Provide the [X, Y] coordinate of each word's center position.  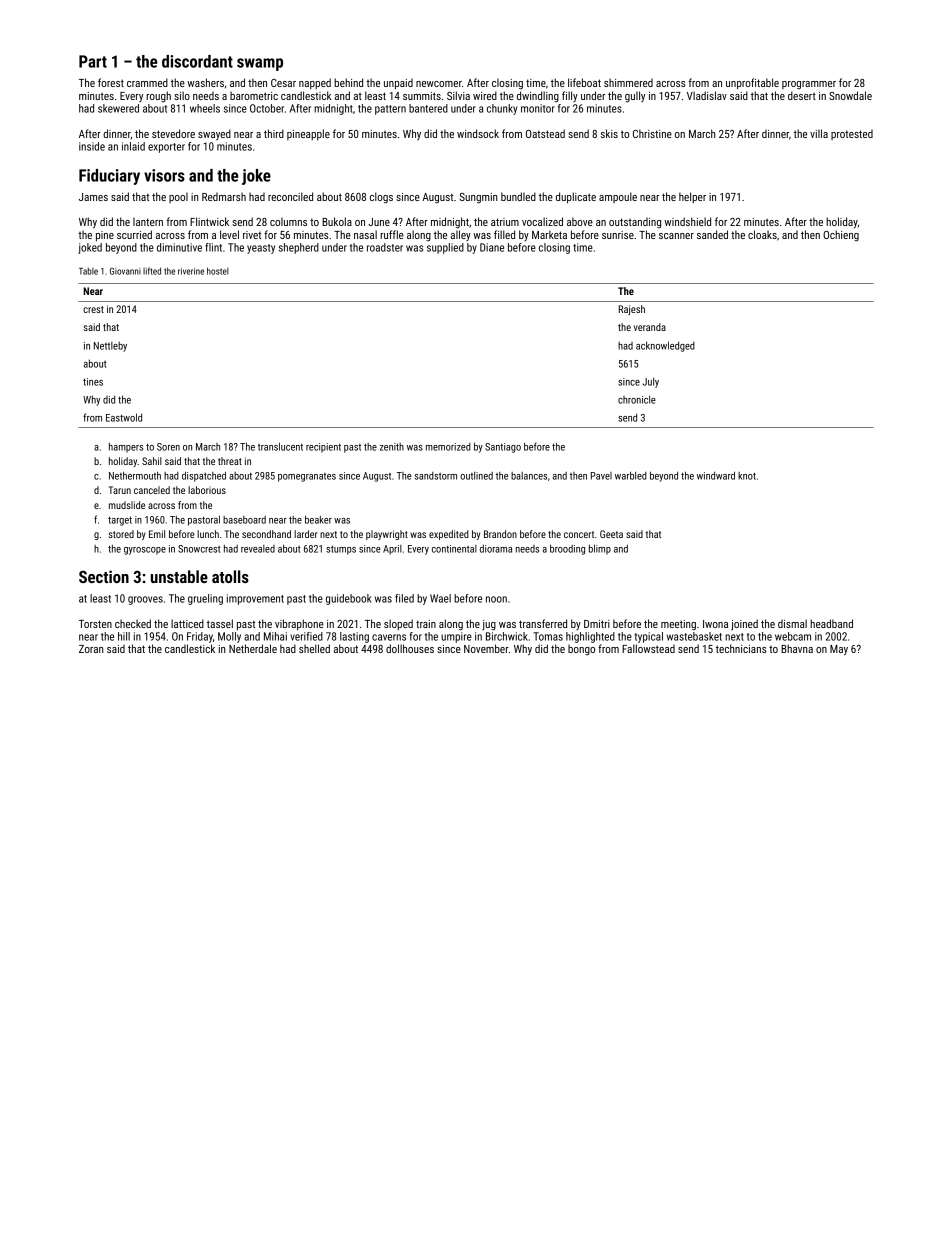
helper [692, 197]
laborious [207, 490]
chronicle [637, 399]
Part [93, 61]
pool [178, 197]
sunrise [618, 235]
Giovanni [125, 271]
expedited [449, 535]
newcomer [439, 84]
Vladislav [707, 95]
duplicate [576, 198]
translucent [280, 447]
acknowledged [665, 346]
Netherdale [253, 648]
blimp [600, 550]
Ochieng [841, 236]
